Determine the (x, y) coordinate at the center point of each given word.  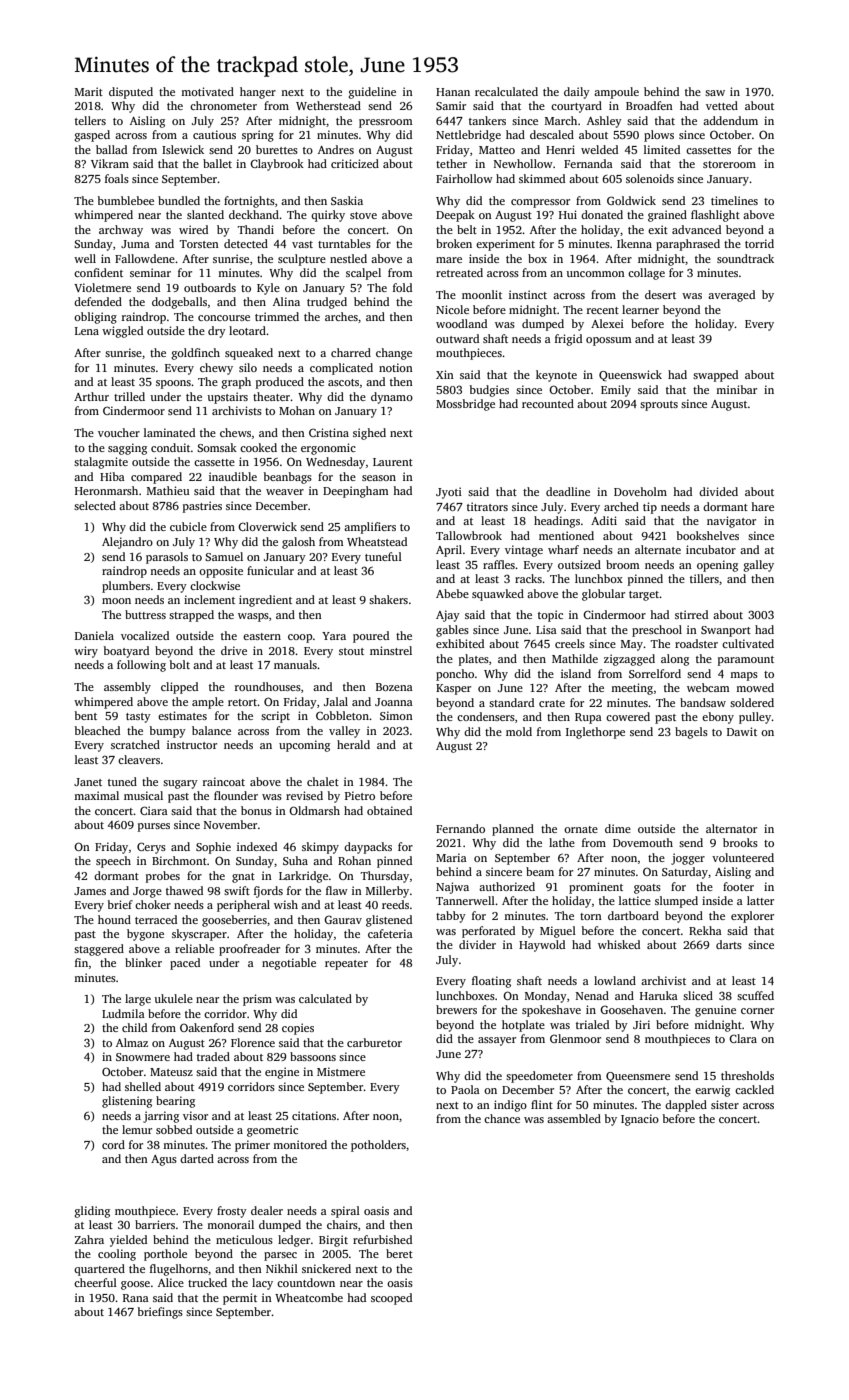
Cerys (151, 848)
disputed (131, 93)
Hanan (453, 92)
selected (95, 505)
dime (618, 828)
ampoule (616, 93)
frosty (232, 1212)
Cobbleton (342, 715)
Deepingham (356, 492)
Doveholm (640, 491)
